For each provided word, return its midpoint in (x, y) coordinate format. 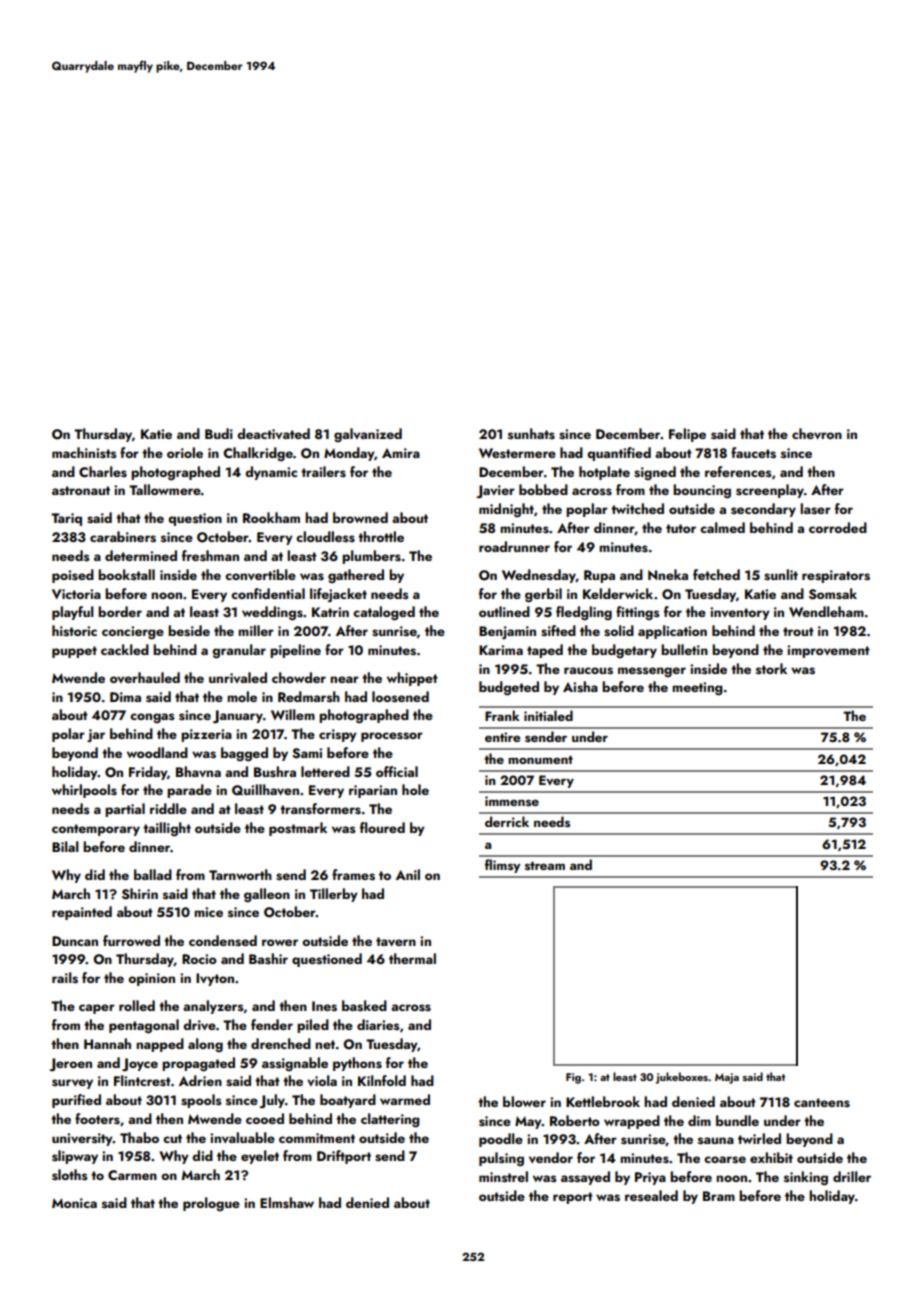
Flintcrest (142, 1081)
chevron (817, 434)
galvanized (368, 435)
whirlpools (84, 791)
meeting (697, 689)
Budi (219, 433)
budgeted (509, 688)
